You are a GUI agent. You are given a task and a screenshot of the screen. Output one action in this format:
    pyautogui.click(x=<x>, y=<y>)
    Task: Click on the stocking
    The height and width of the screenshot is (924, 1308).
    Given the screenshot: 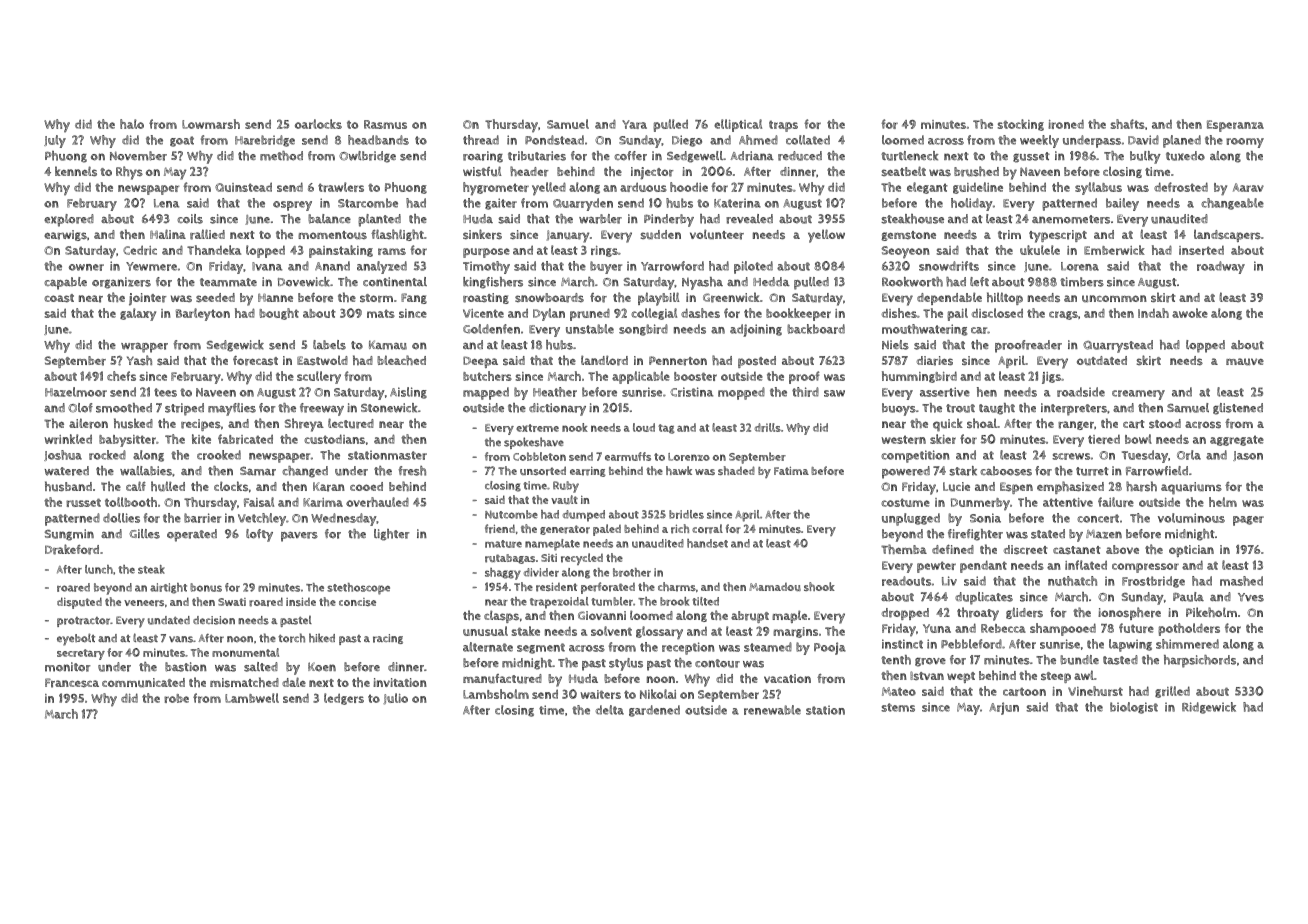 What is the action you would take?
    pyautogui.click(x=1021, y=125)
